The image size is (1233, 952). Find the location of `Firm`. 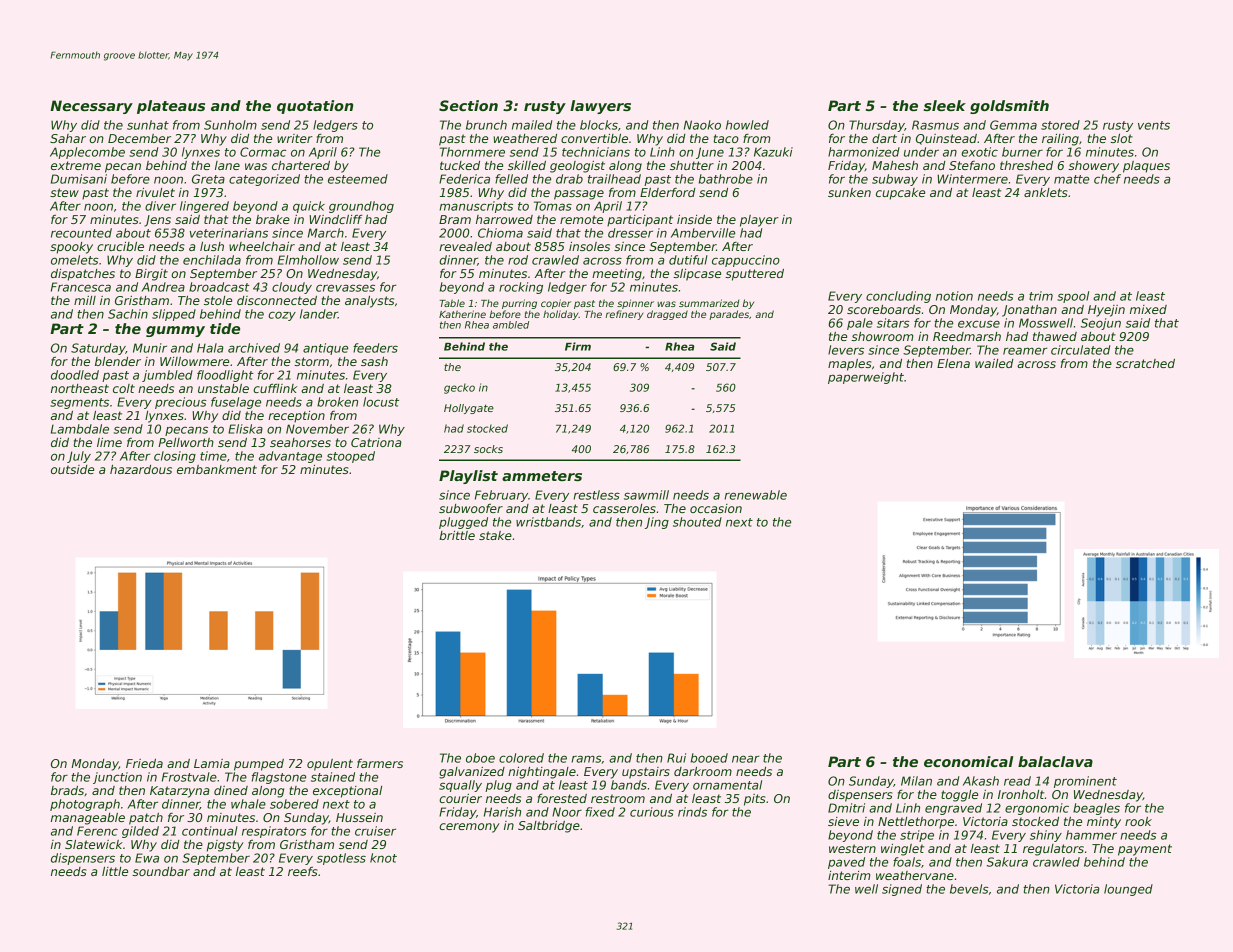

Firm is located at coordinates (578, 346).
